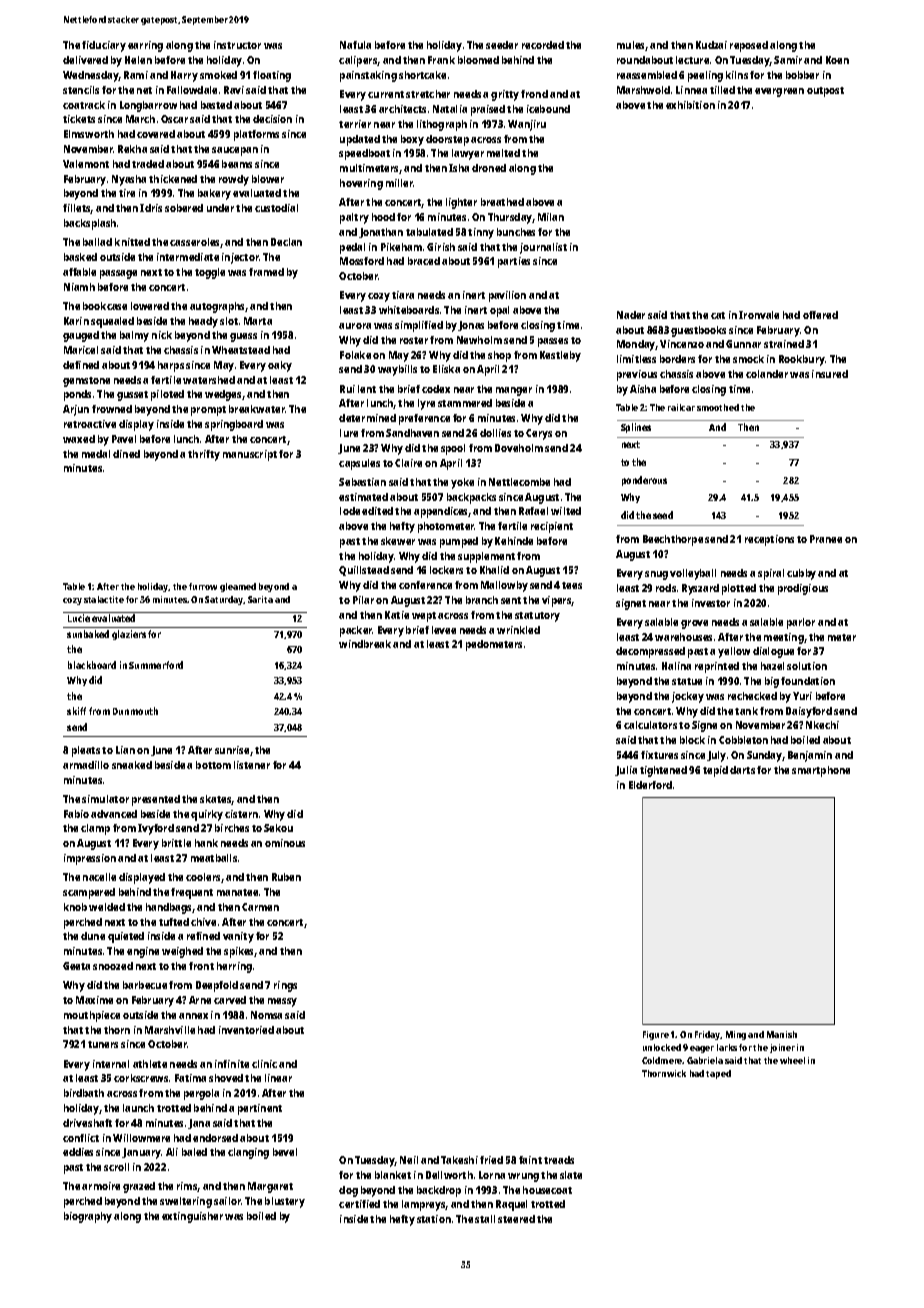 This screenshot has width=924, height=1308. Describe the element at coordinates (742, 770) in the screenshot. I see `darts` at that location.
